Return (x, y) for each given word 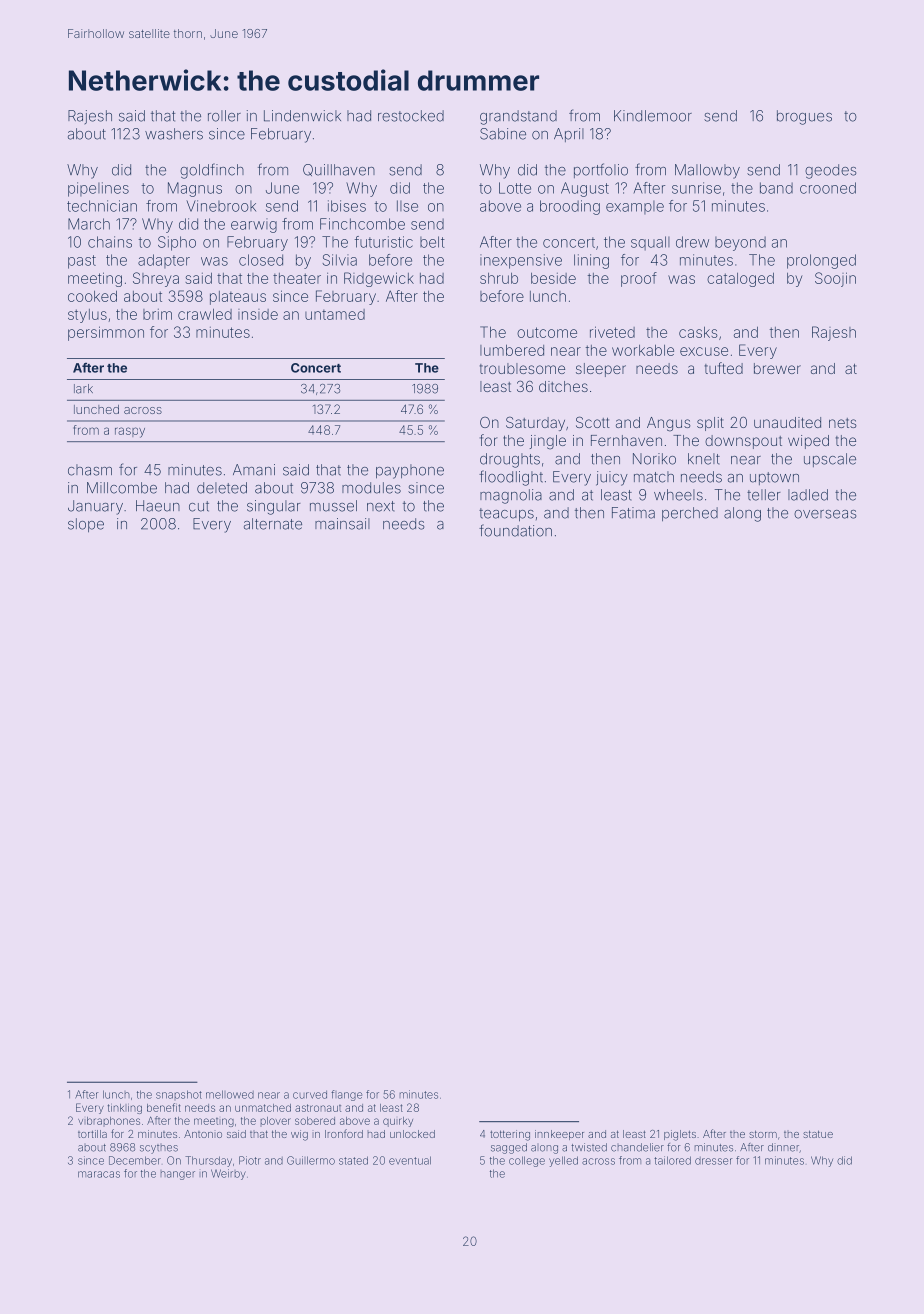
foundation (515, 530)
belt (432, 242)
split (710, 424)
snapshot (179, 1094)
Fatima (633, 513)
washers (174, 134)
